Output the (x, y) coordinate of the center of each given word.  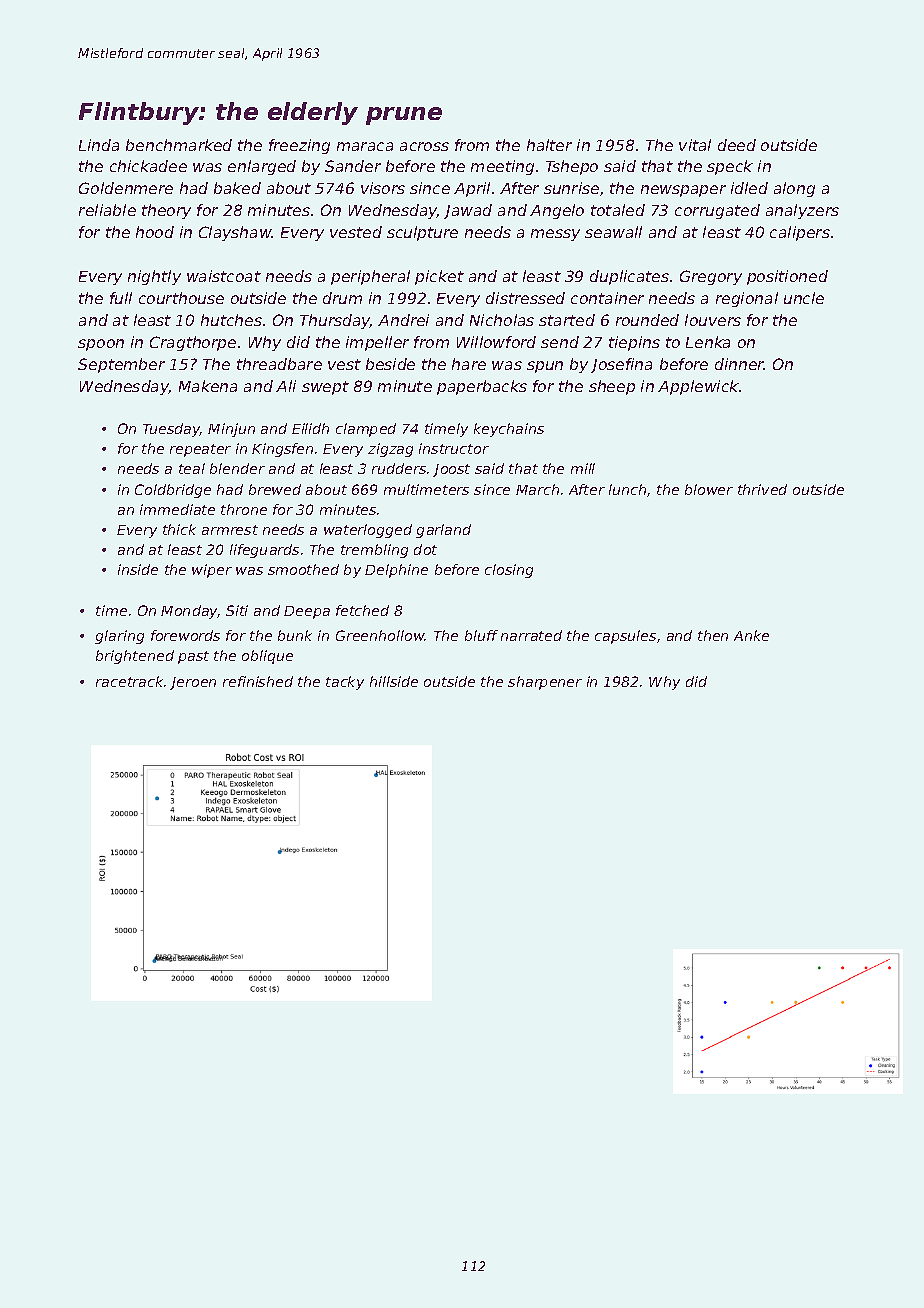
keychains (509, 430)
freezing (299, 146)
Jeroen (193, 683)
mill (583, 468)
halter (549, 145)
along (794, 189)
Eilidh (310, 428)
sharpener (545, 683)
